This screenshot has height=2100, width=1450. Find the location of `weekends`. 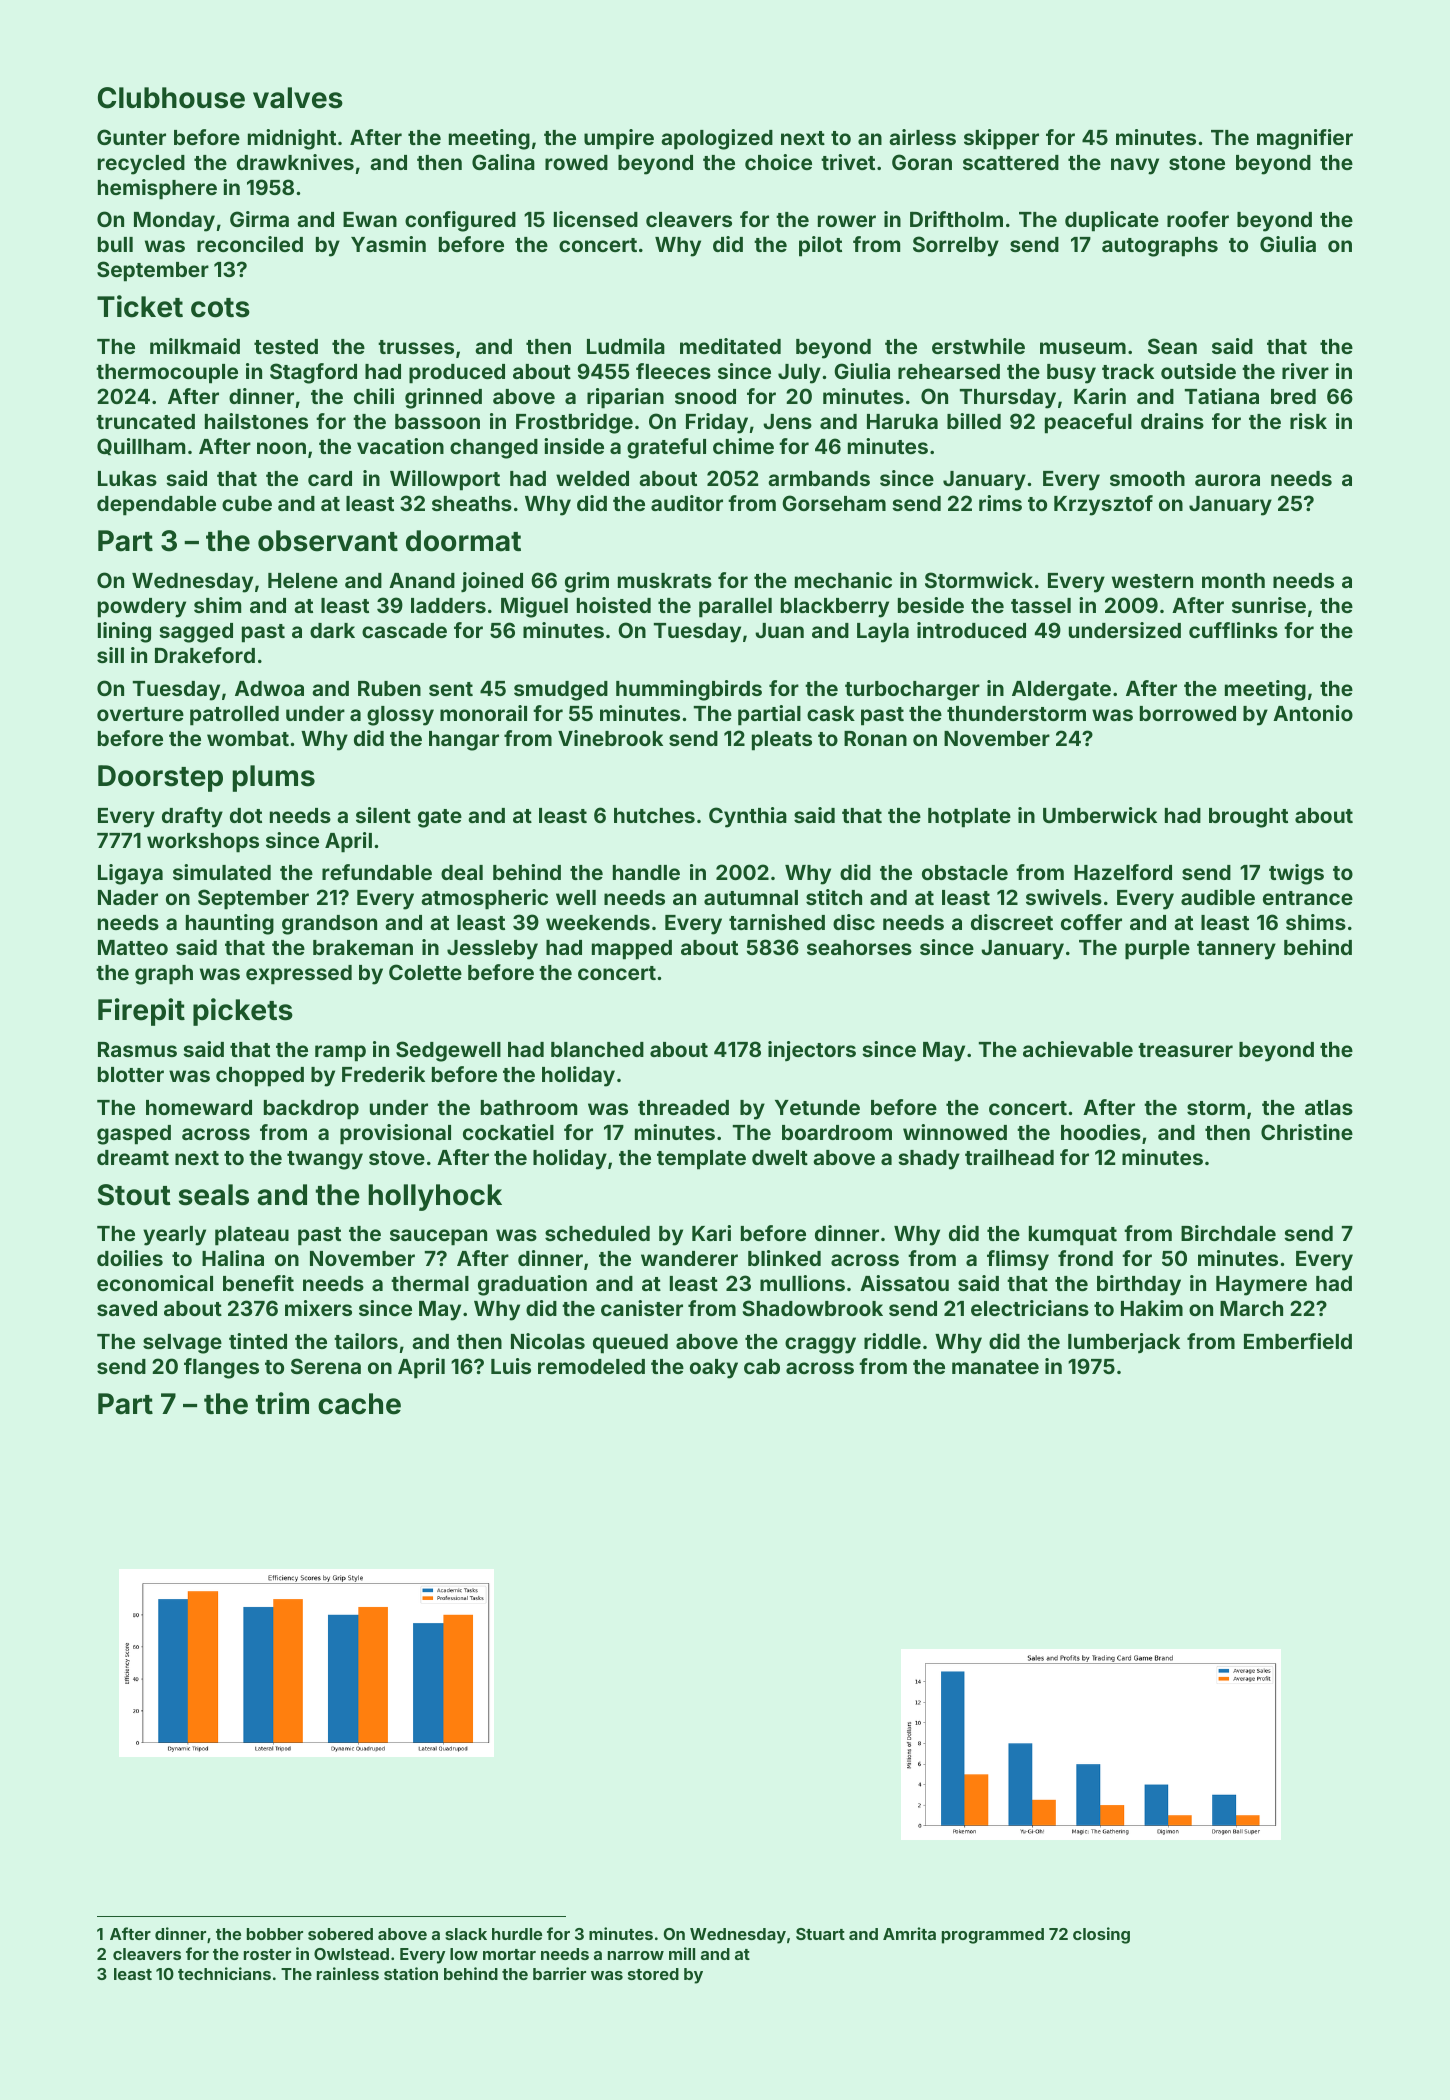

weekends is located at coordinates (598, 922).
